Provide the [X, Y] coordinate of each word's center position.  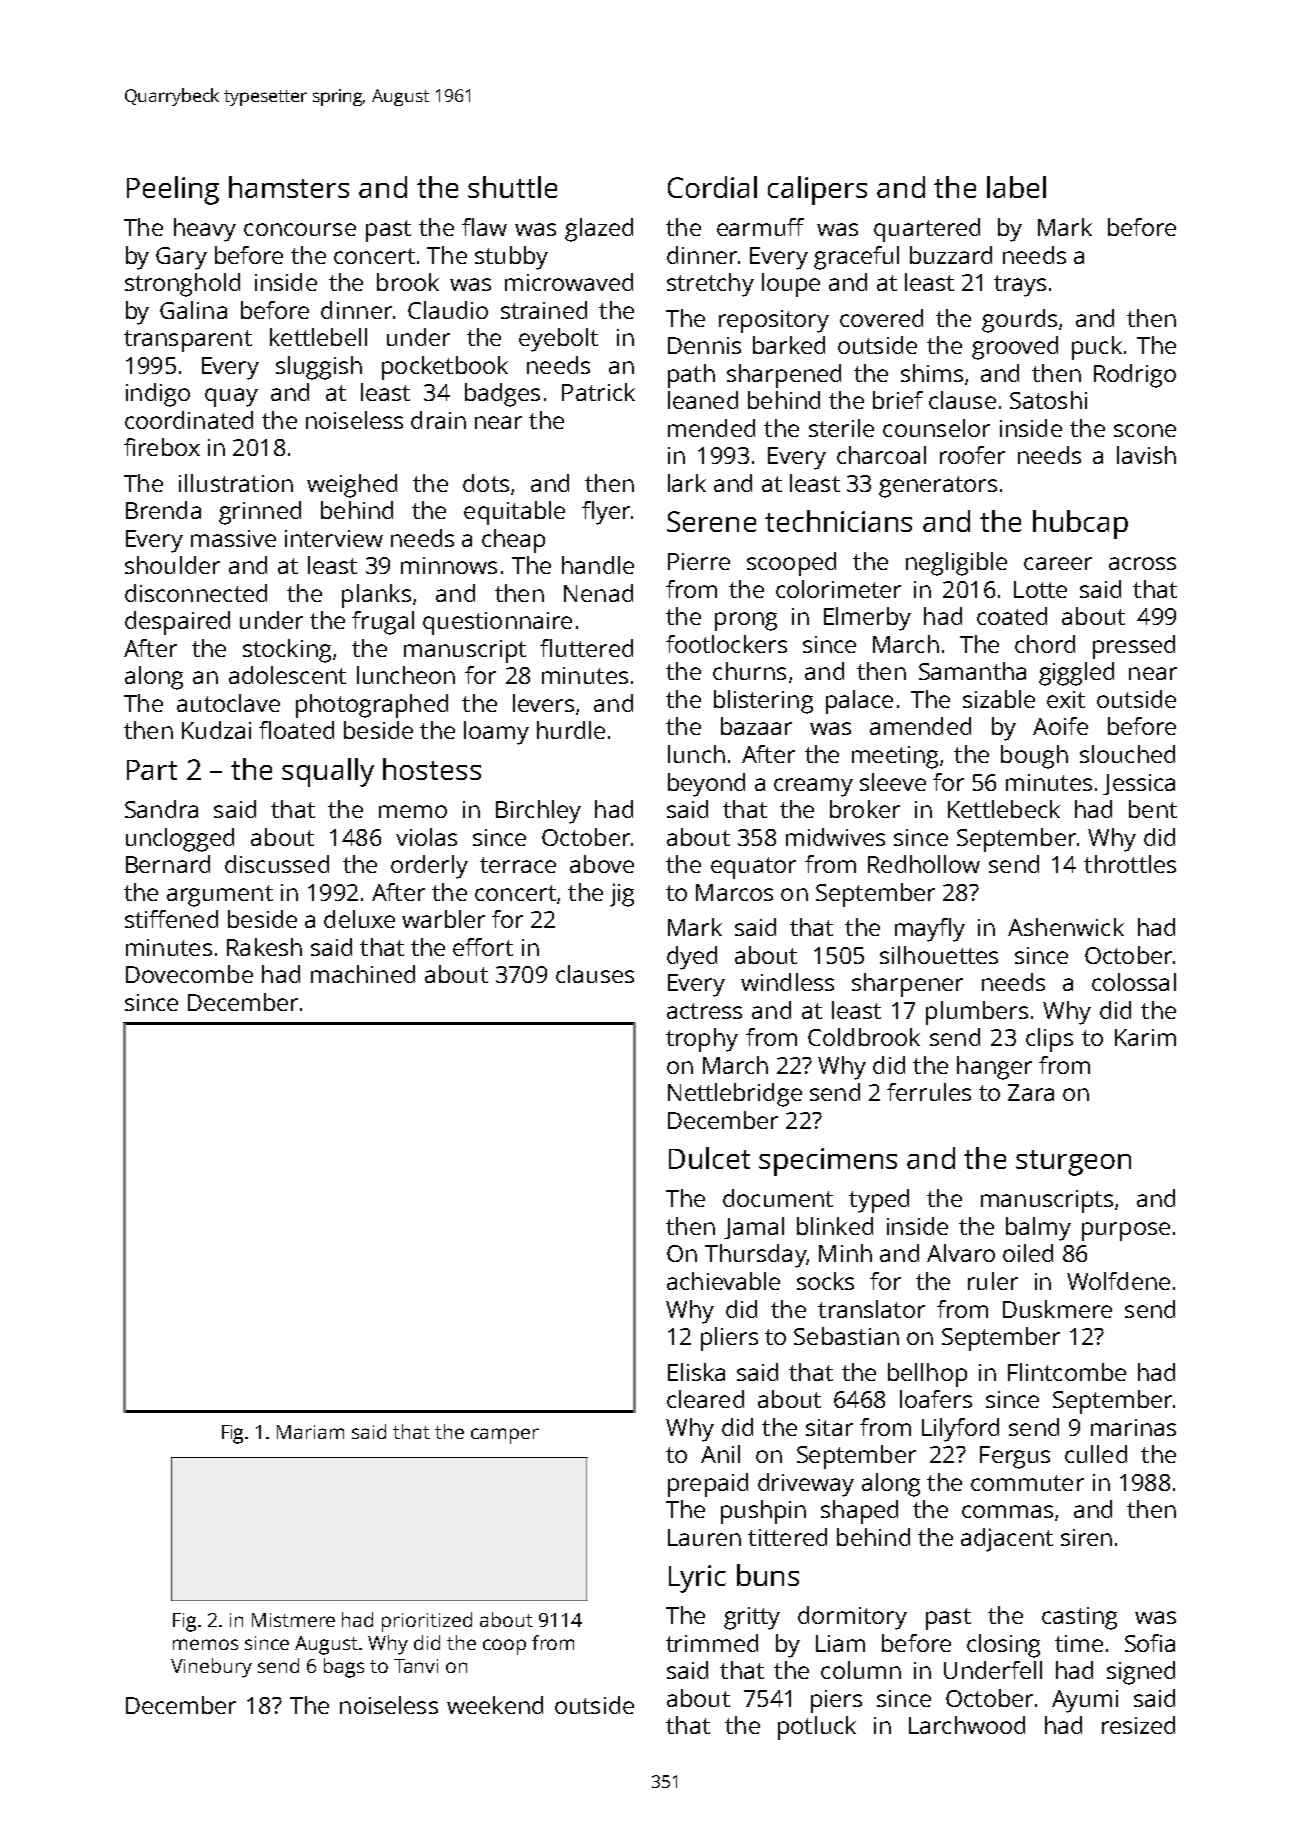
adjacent [1007, 1540]
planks [376, 596]
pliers [729, 1339]
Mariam [310, 1432]
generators [938, 487]
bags [344, 1668]
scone [1145, 430]
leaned [703, 400]
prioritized [427, 1622]
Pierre [699, 561]
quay [231, 397]
